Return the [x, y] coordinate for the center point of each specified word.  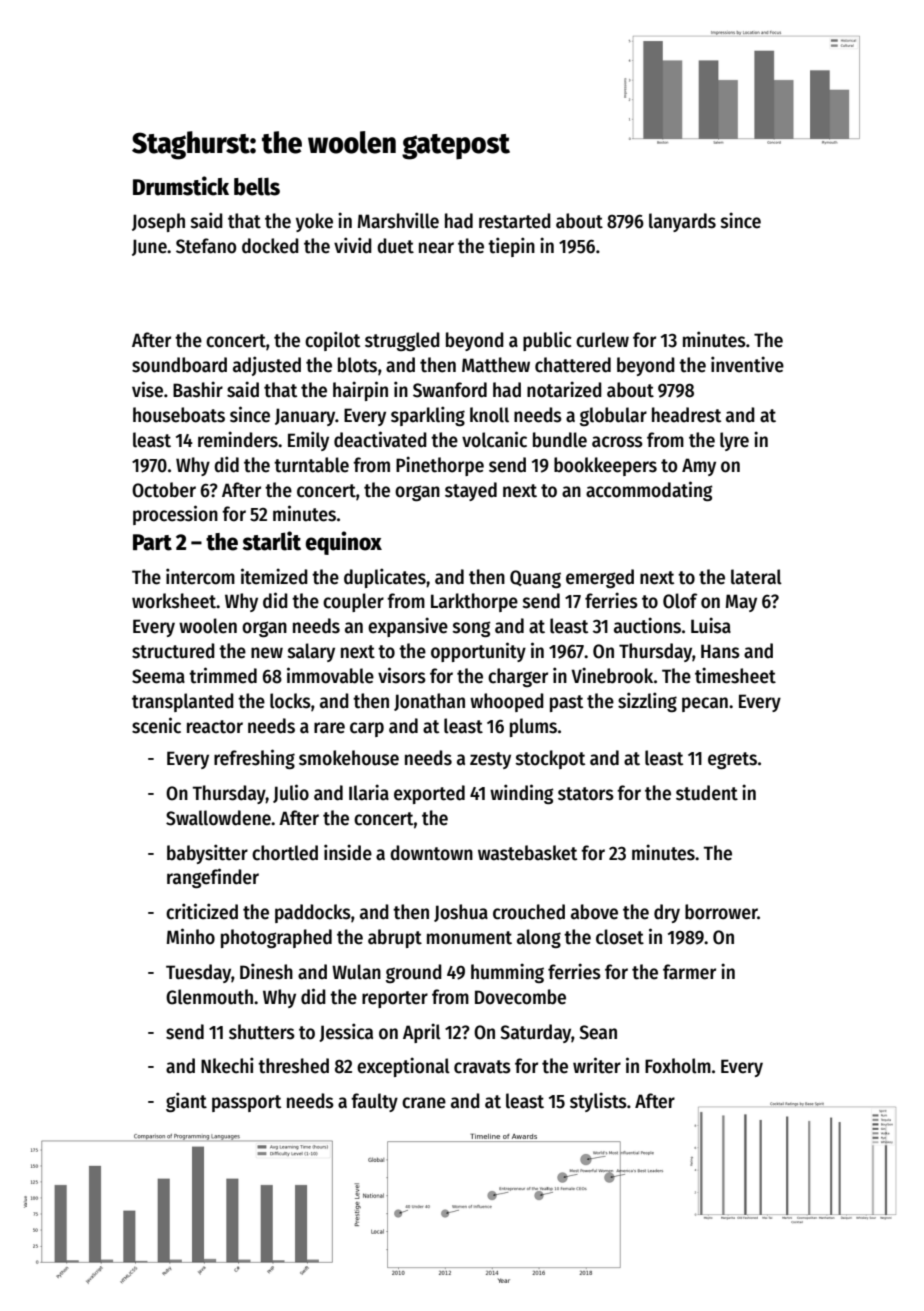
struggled [402, 341]
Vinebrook [612, 675]
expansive [408, 627]
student [707, 793]
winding [521, 794]
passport [246, 1103]
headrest [686, 415]
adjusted [267, 366]
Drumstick [181, 186]
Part [152, 542]
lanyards [682, 222]
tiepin [511, 247]
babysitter [207, 854]
